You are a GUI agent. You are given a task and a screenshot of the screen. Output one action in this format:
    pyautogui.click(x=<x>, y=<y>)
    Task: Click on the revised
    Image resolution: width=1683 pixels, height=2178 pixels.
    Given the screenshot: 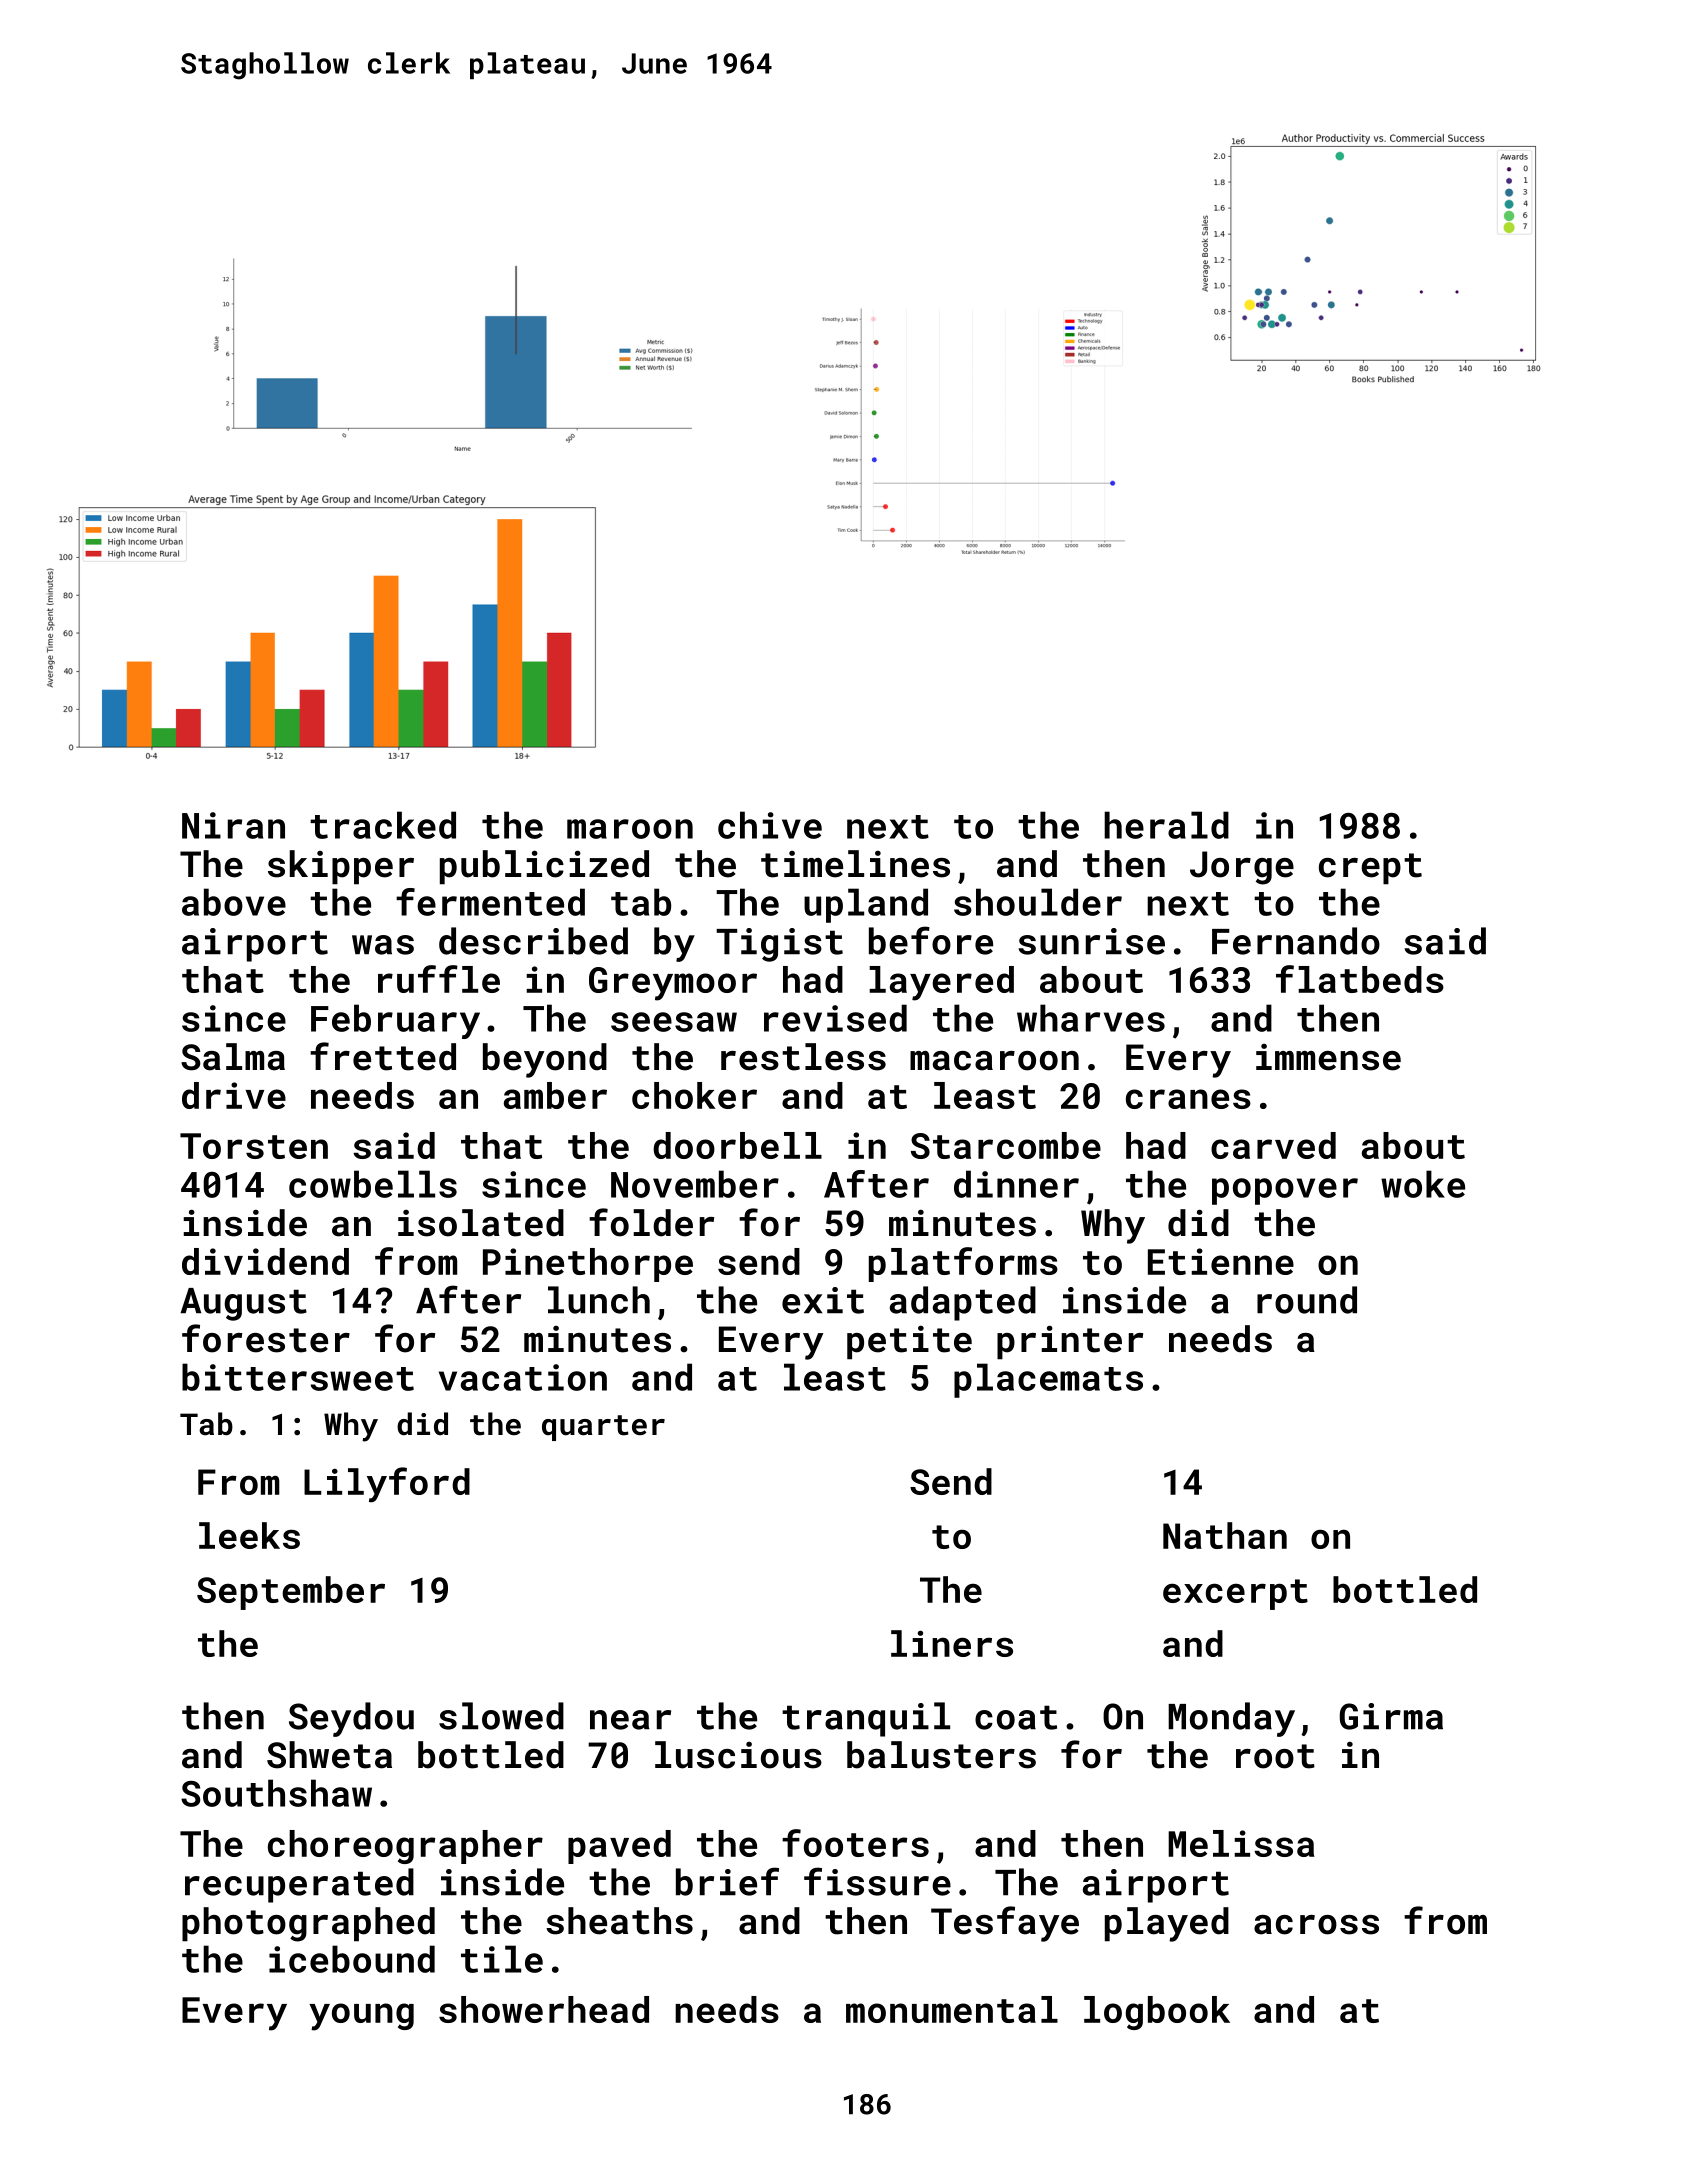 What is the action you would take?
    pyautogui.click(x=835, y=1018)
